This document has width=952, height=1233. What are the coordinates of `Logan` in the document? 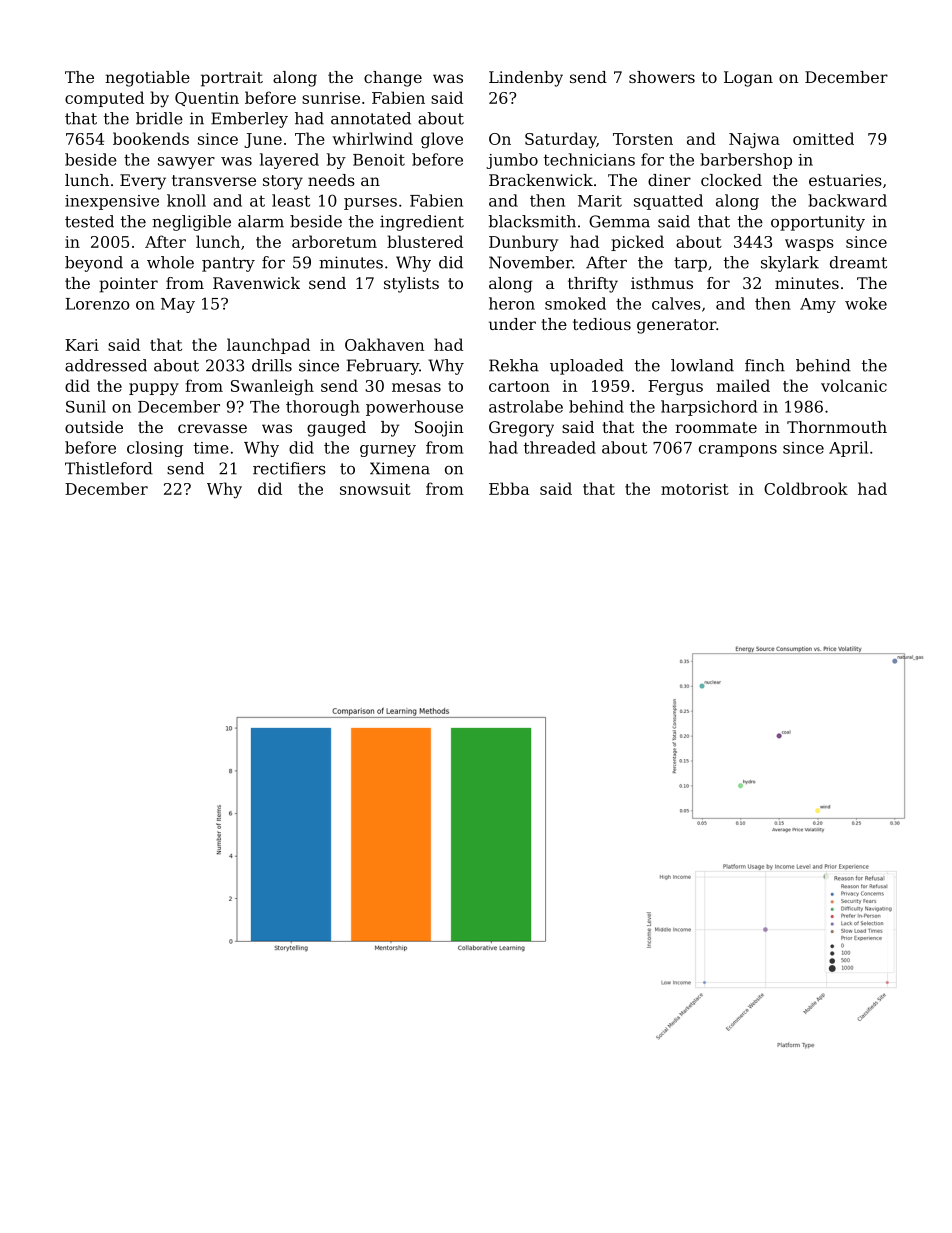 It's located at (748, 79).
